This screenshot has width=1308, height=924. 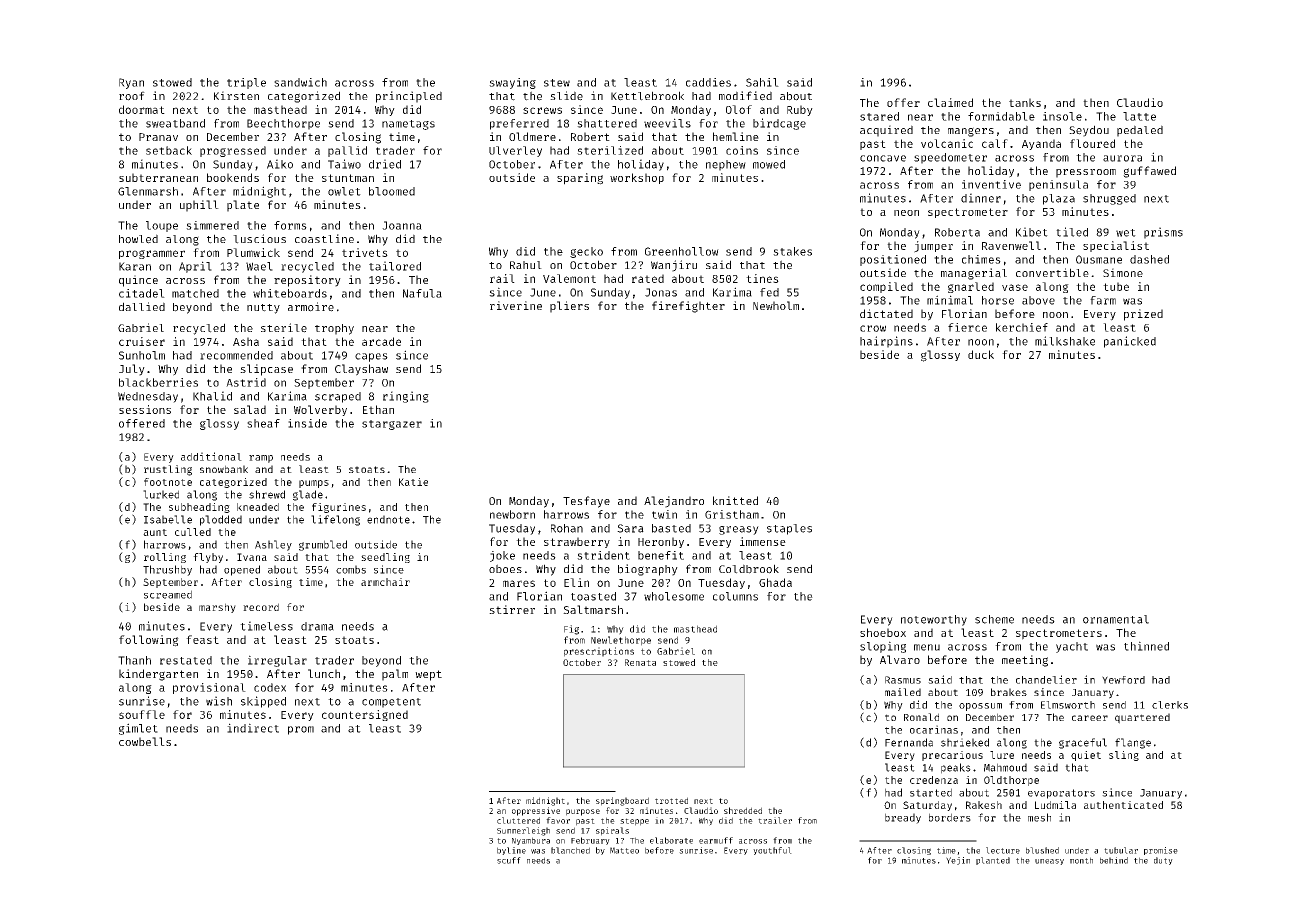 What do you see at coordinates (300, 82) in the screenshot?
I see `sandwich` at bounding box center [300, 82].
